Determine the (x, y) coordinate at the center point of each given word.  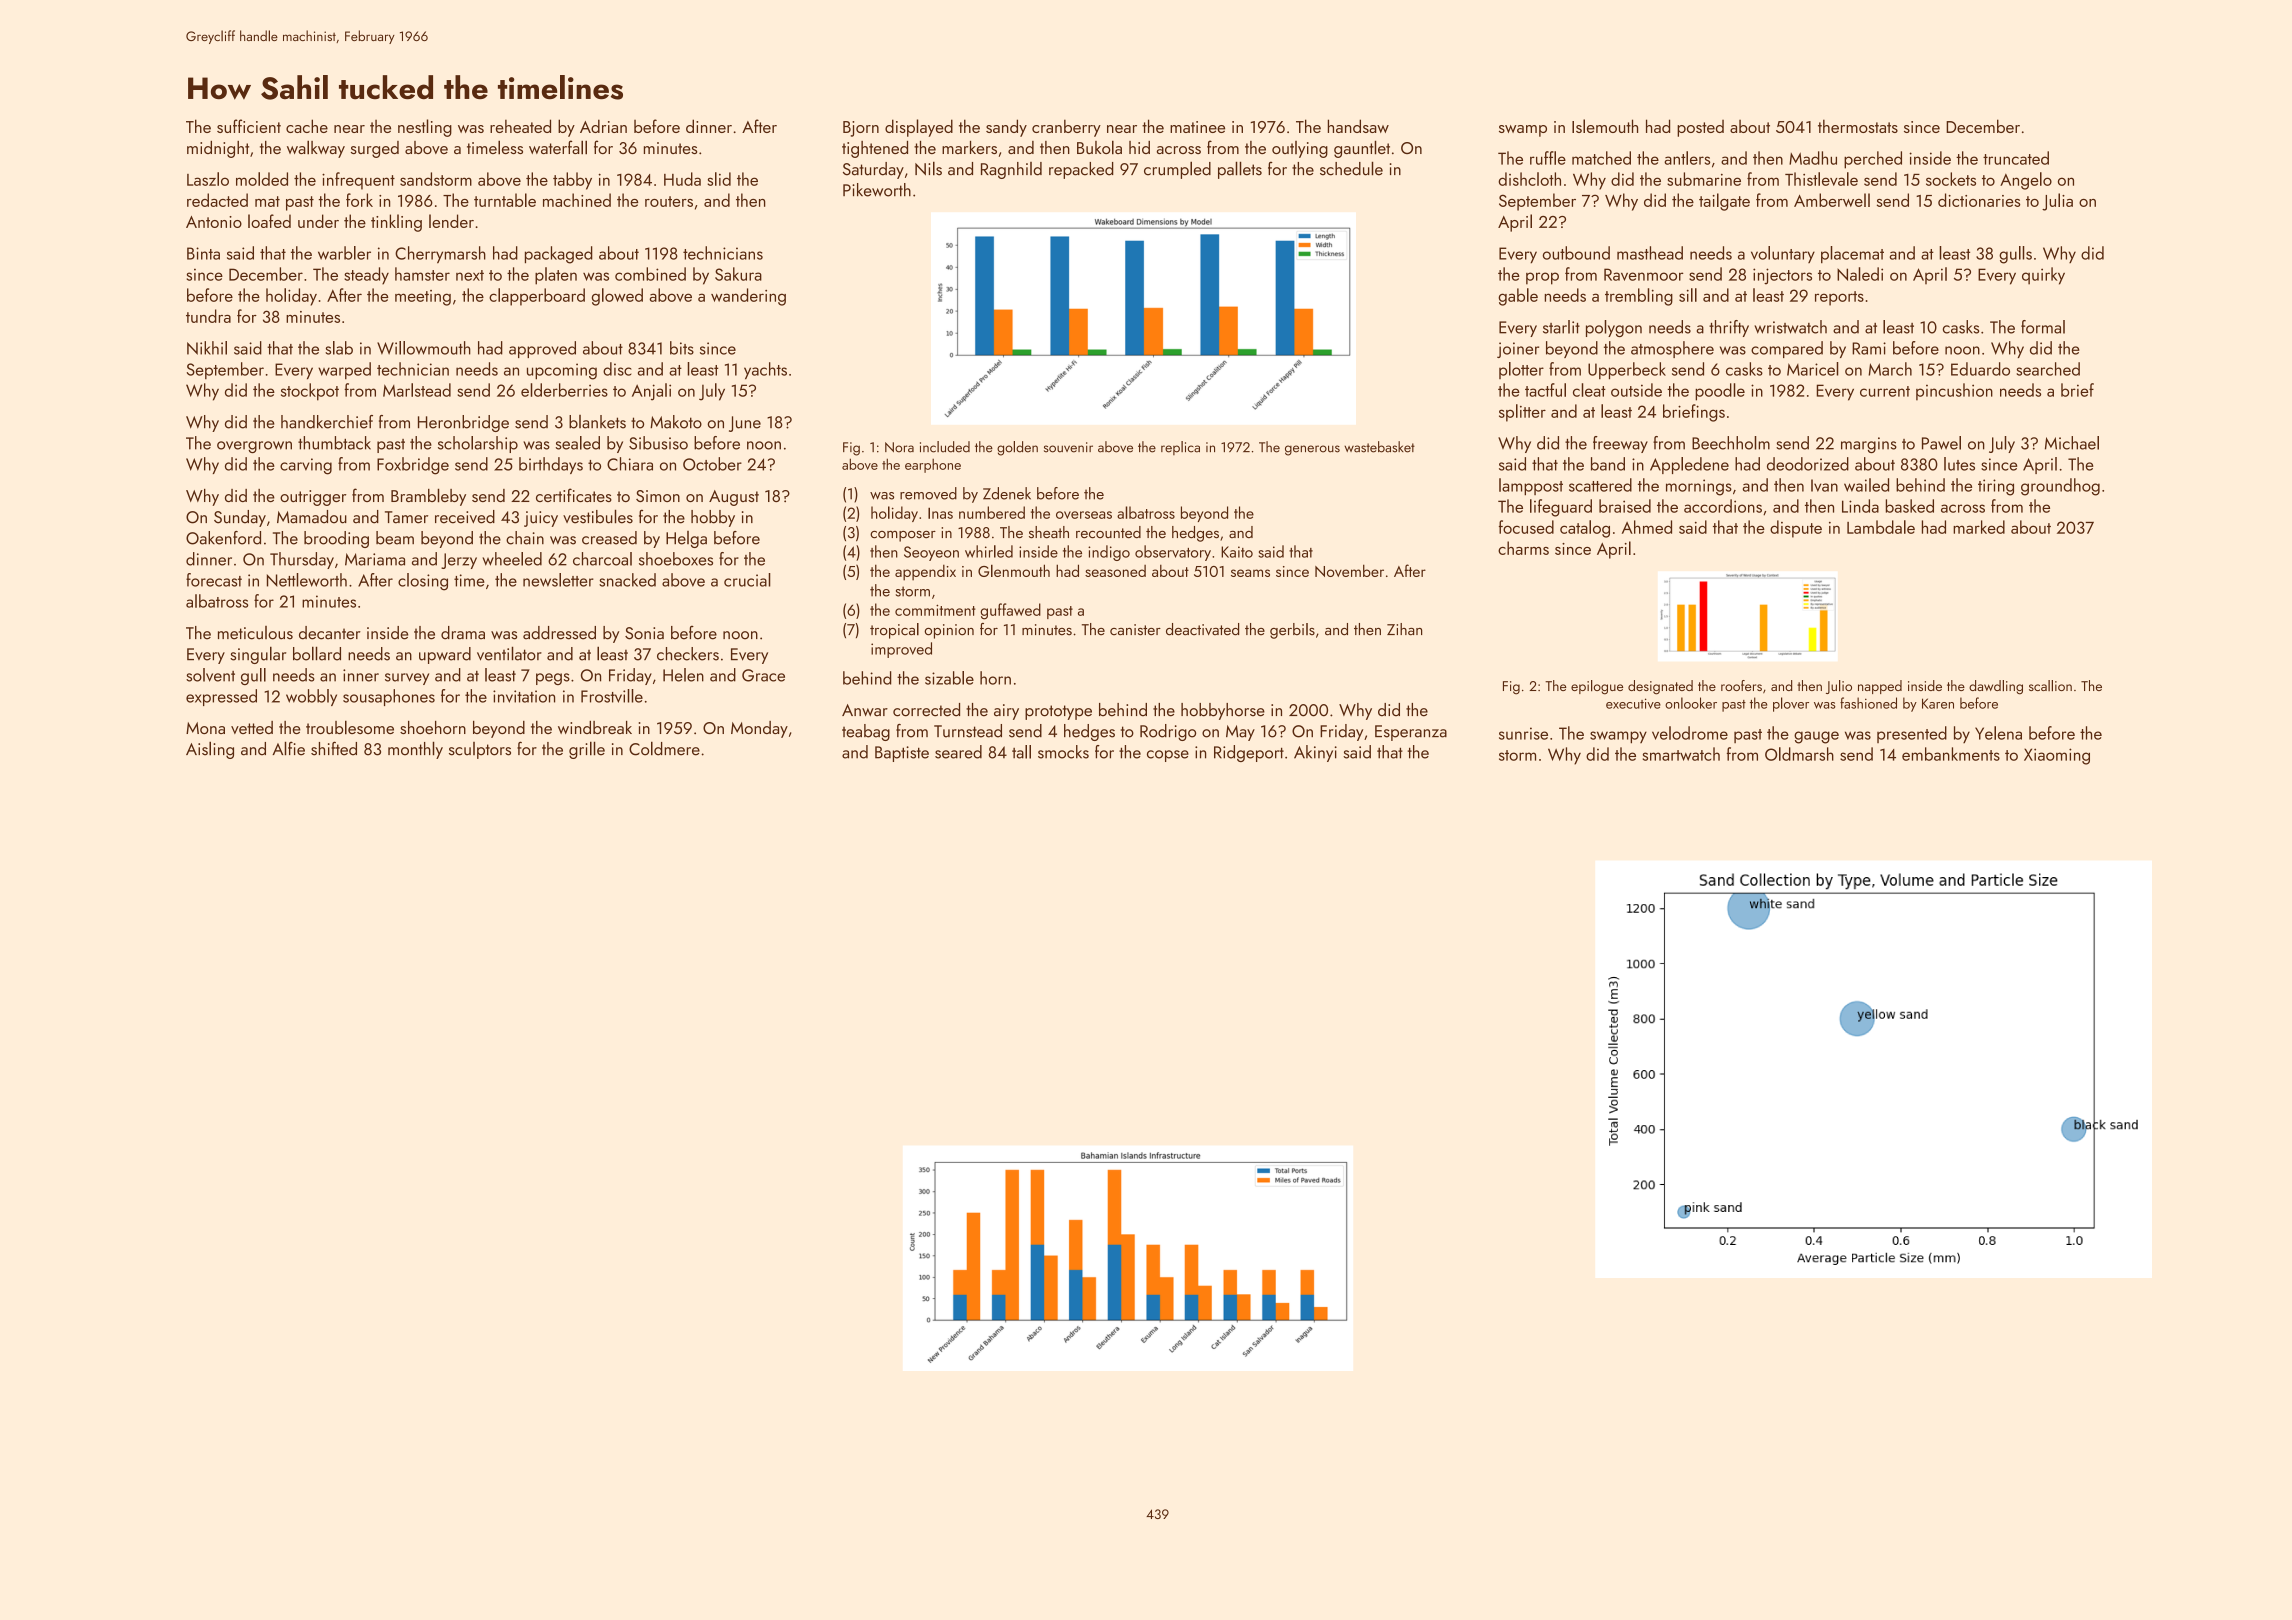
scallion (2050, 685)
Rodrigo (1168, 732)
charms (1523, 548)
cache (307, 126)
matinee (1197, 127)
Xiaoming (2057, 756)
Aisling (210, 750)
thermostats (1858, 126)
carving (306, 466)
